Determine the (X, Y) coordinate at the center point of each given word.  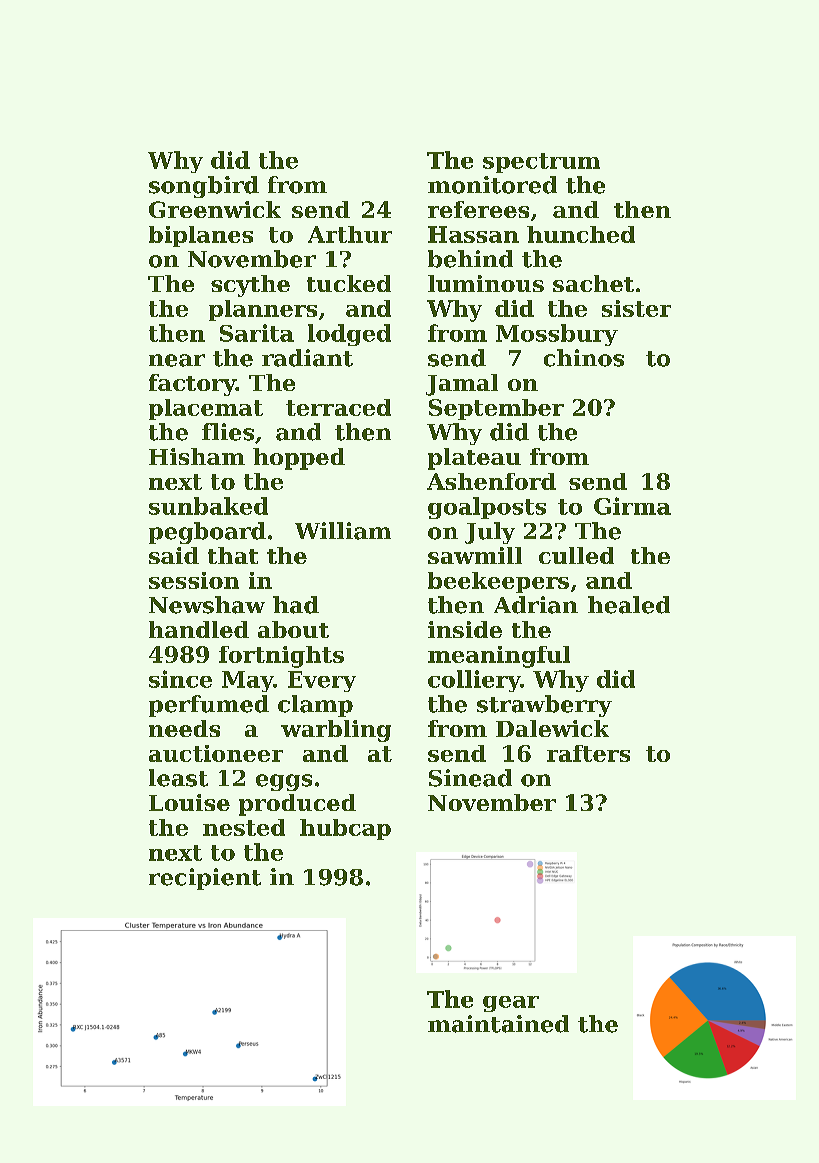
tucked (349, 283)
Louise (189, 802)
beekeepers (498, 582)
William (343, 531)
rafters (588, 753)
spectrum (541, 163)
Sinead (470, 778)
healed (629, 605)
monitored (492, 185)
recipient (205, 879)
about (293, 629)
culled (576, 555)
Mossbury (557, 335)
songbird (204, 187)
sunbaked (208, 506)
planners (263, 310)
